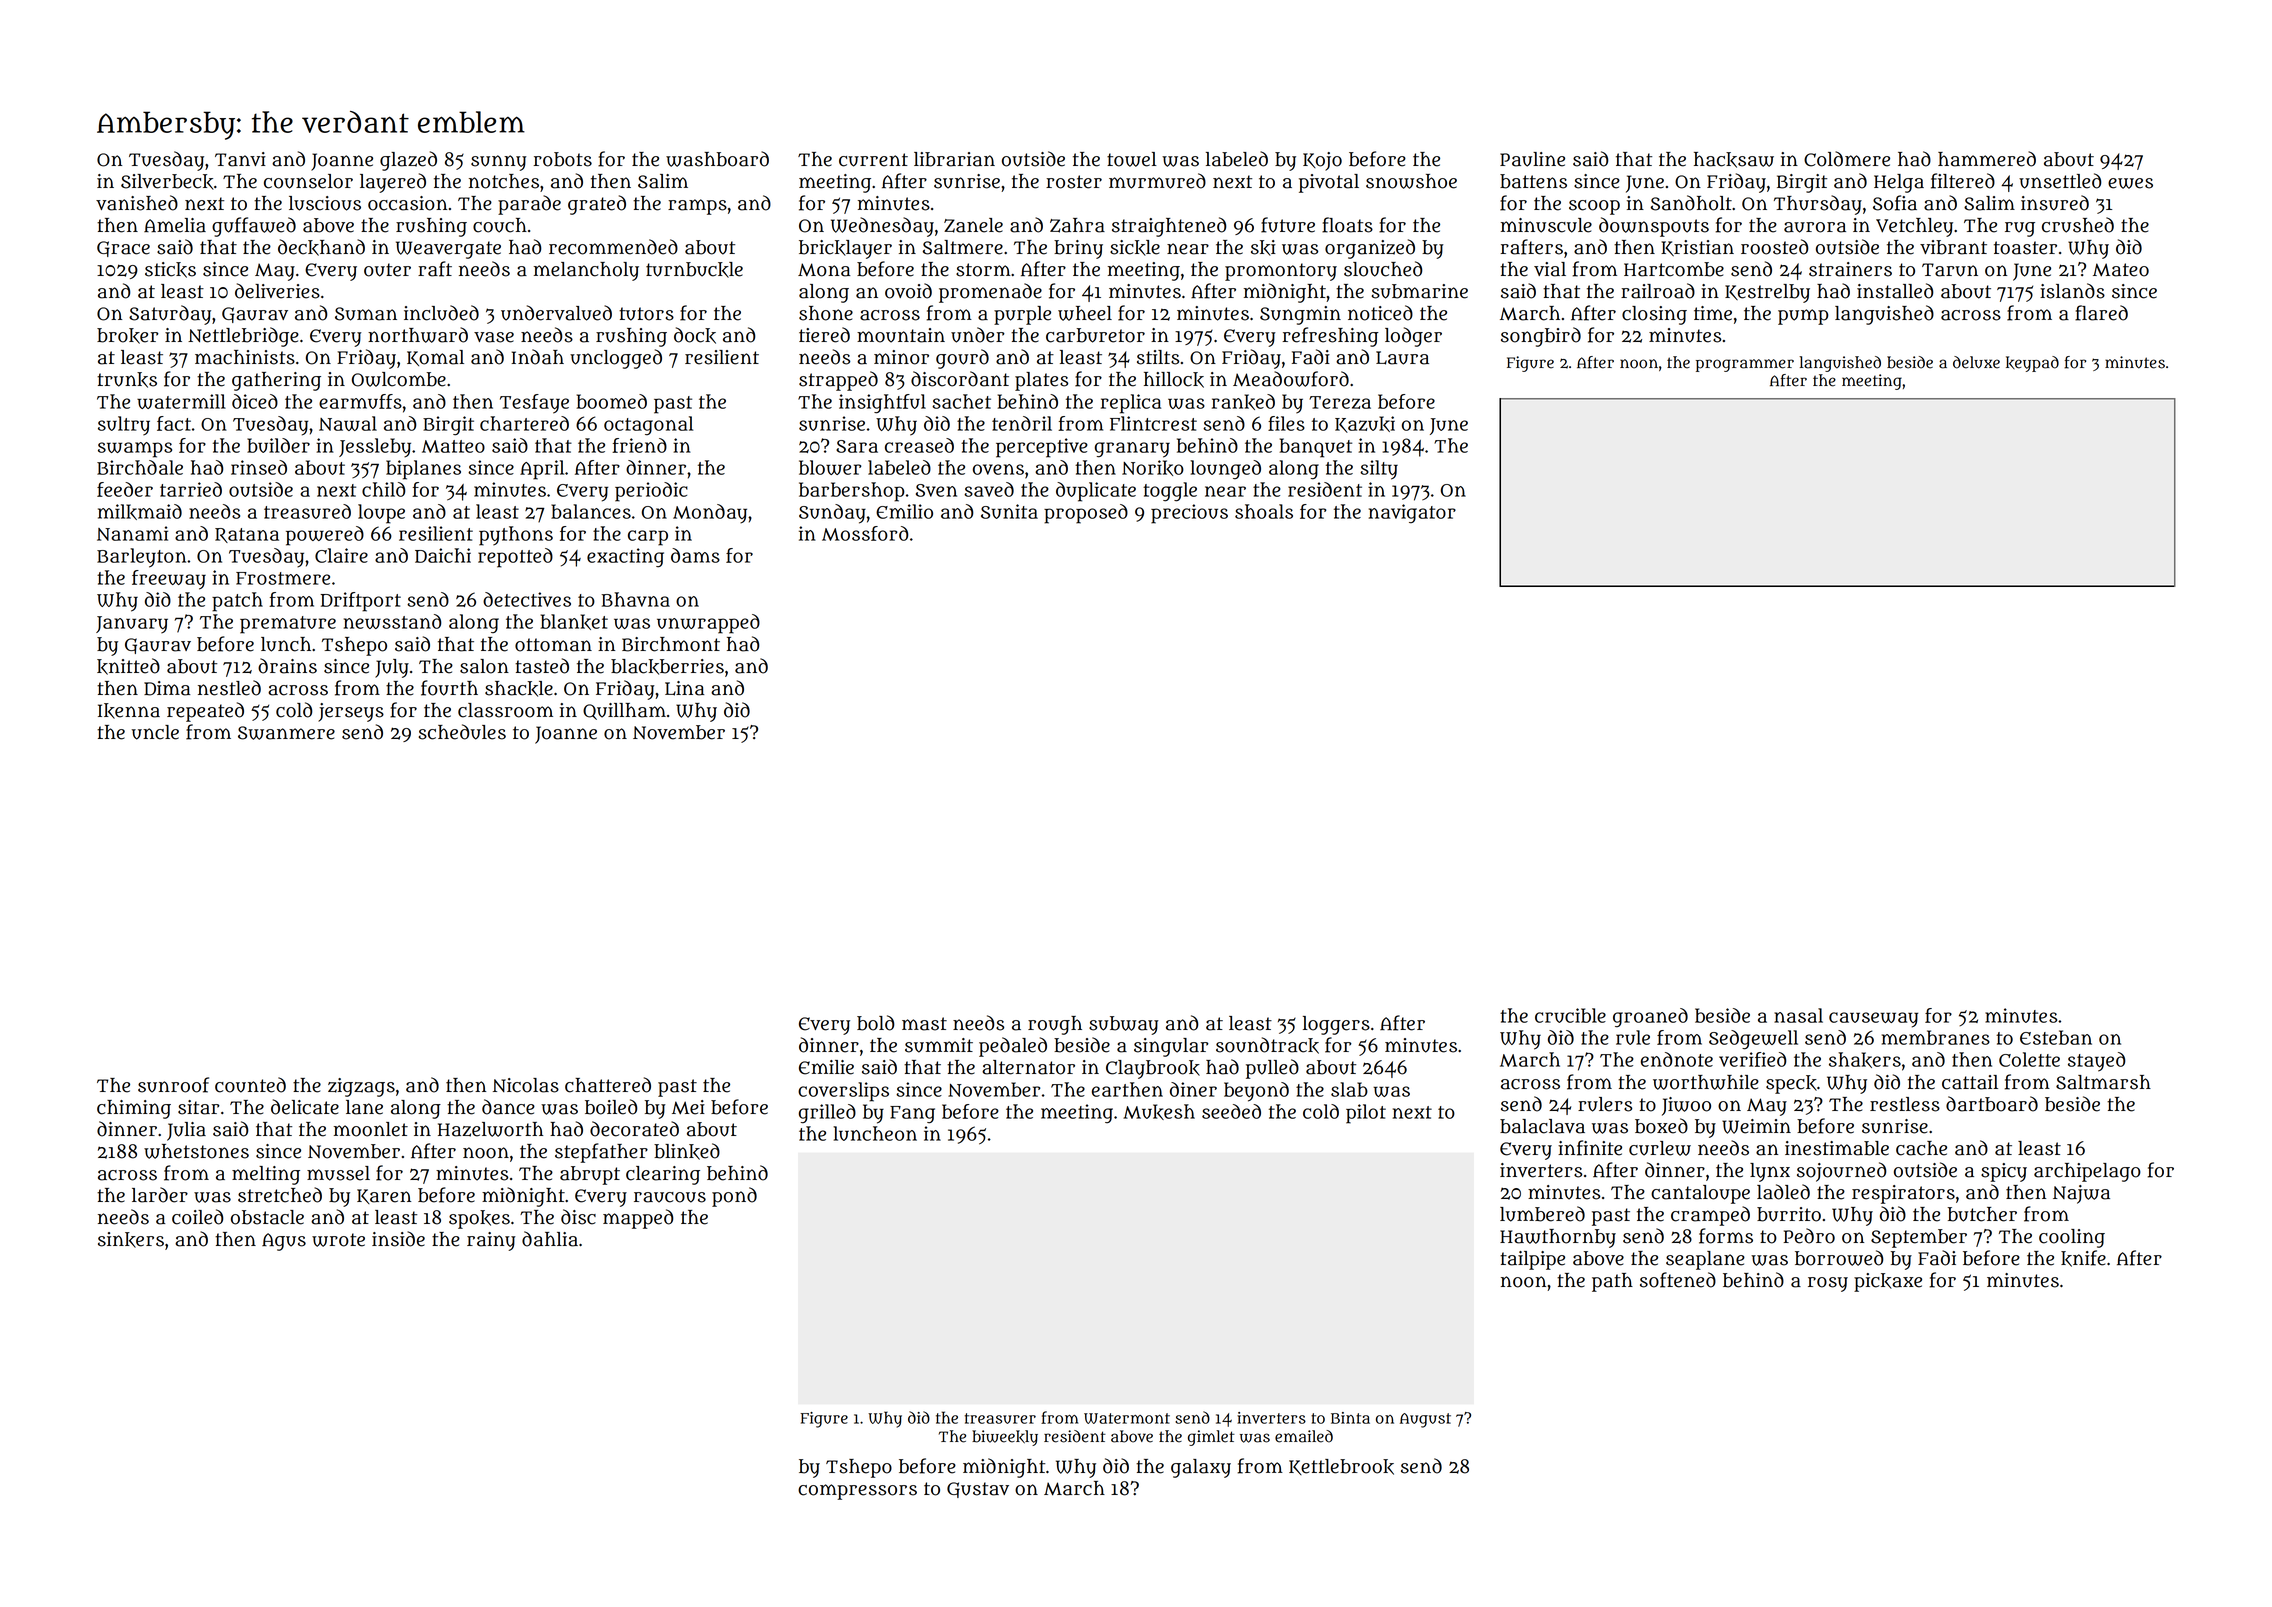  I want to click on hammered, so click(1987, 159).
